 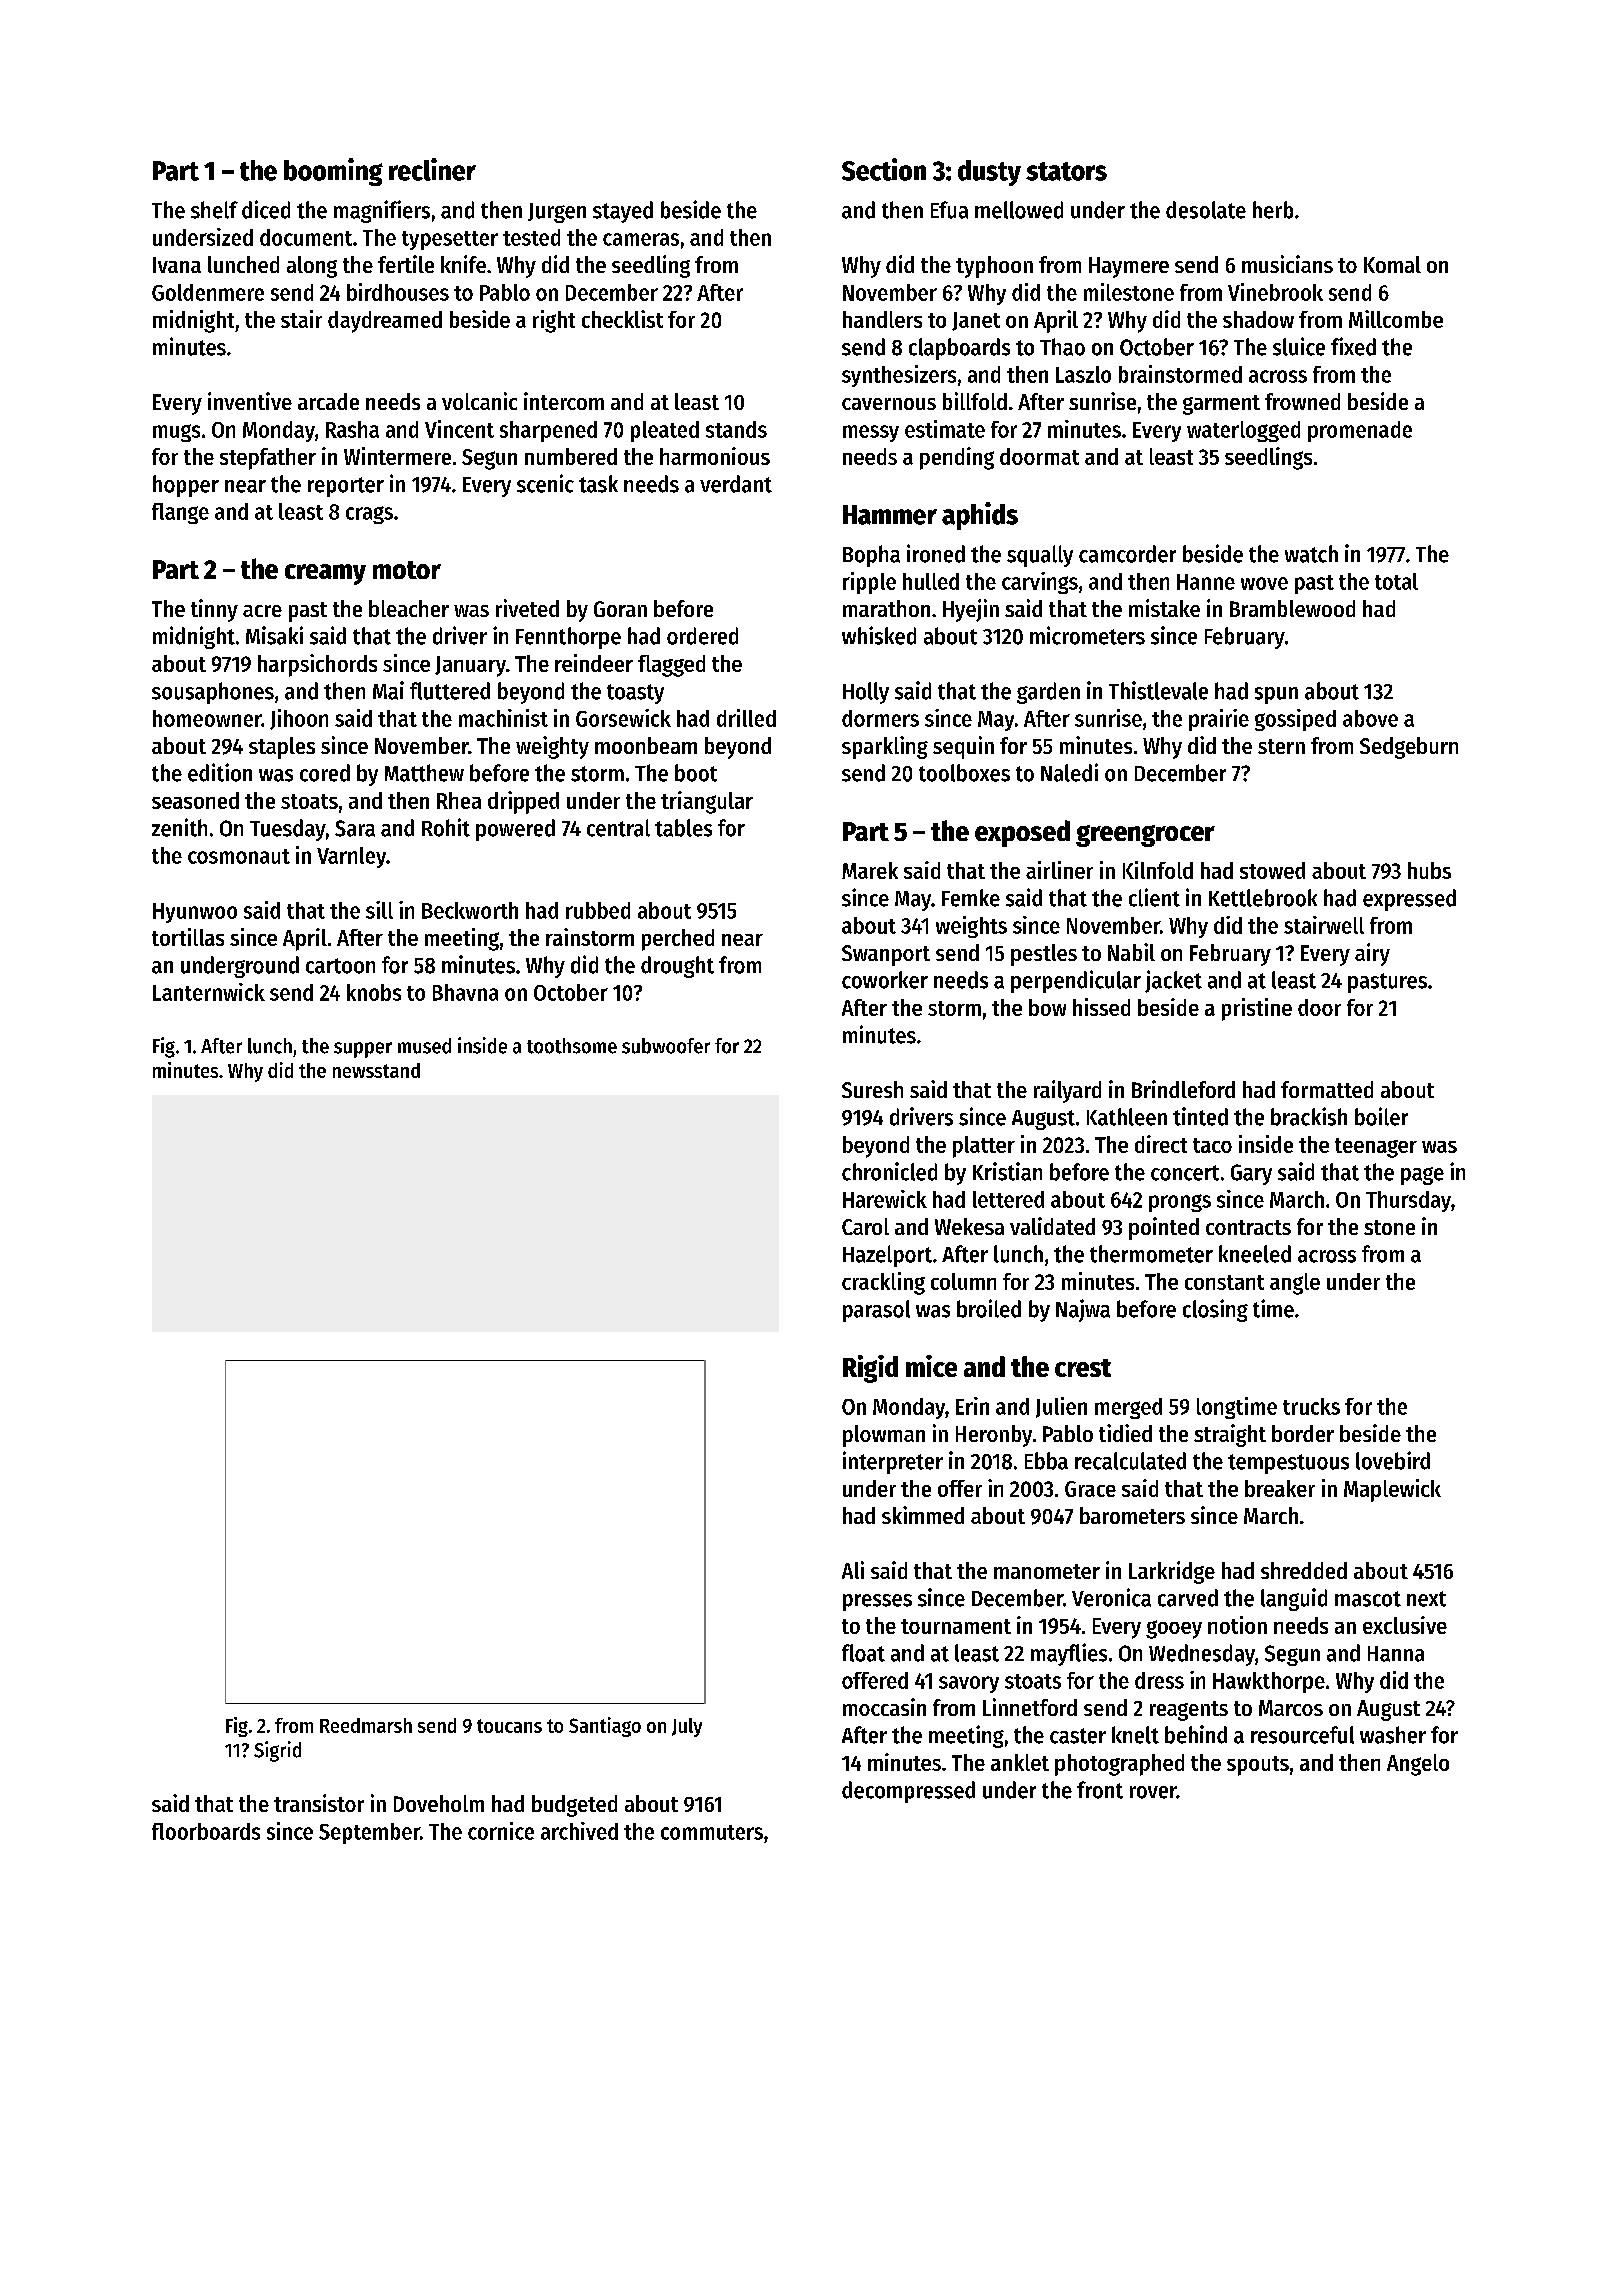 What do you see at coordinates (366, 1725) in the screenshot?
I see `Reedmarsh` at bounding box center [366, 1725].
